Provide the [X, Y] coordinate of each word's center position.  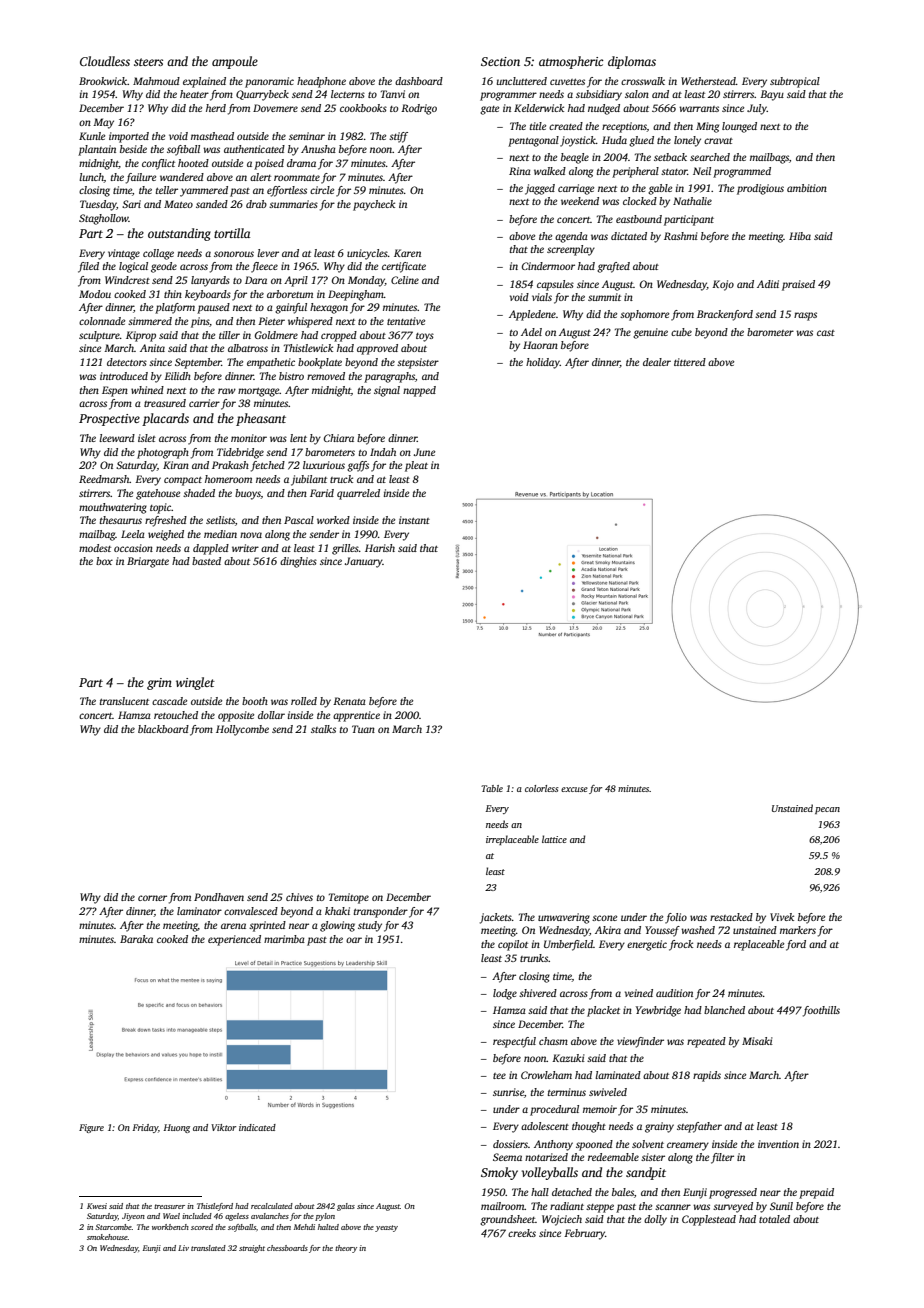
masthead [212, 136]
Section [500, 61]
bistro [291, 376]
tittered [690, 362]
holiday [543, 363]
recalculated [272, 1206]
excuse [574, 789]
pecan [827, 810]
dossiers [510, 1144]
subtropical [795, 82]
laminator [199, 911]
